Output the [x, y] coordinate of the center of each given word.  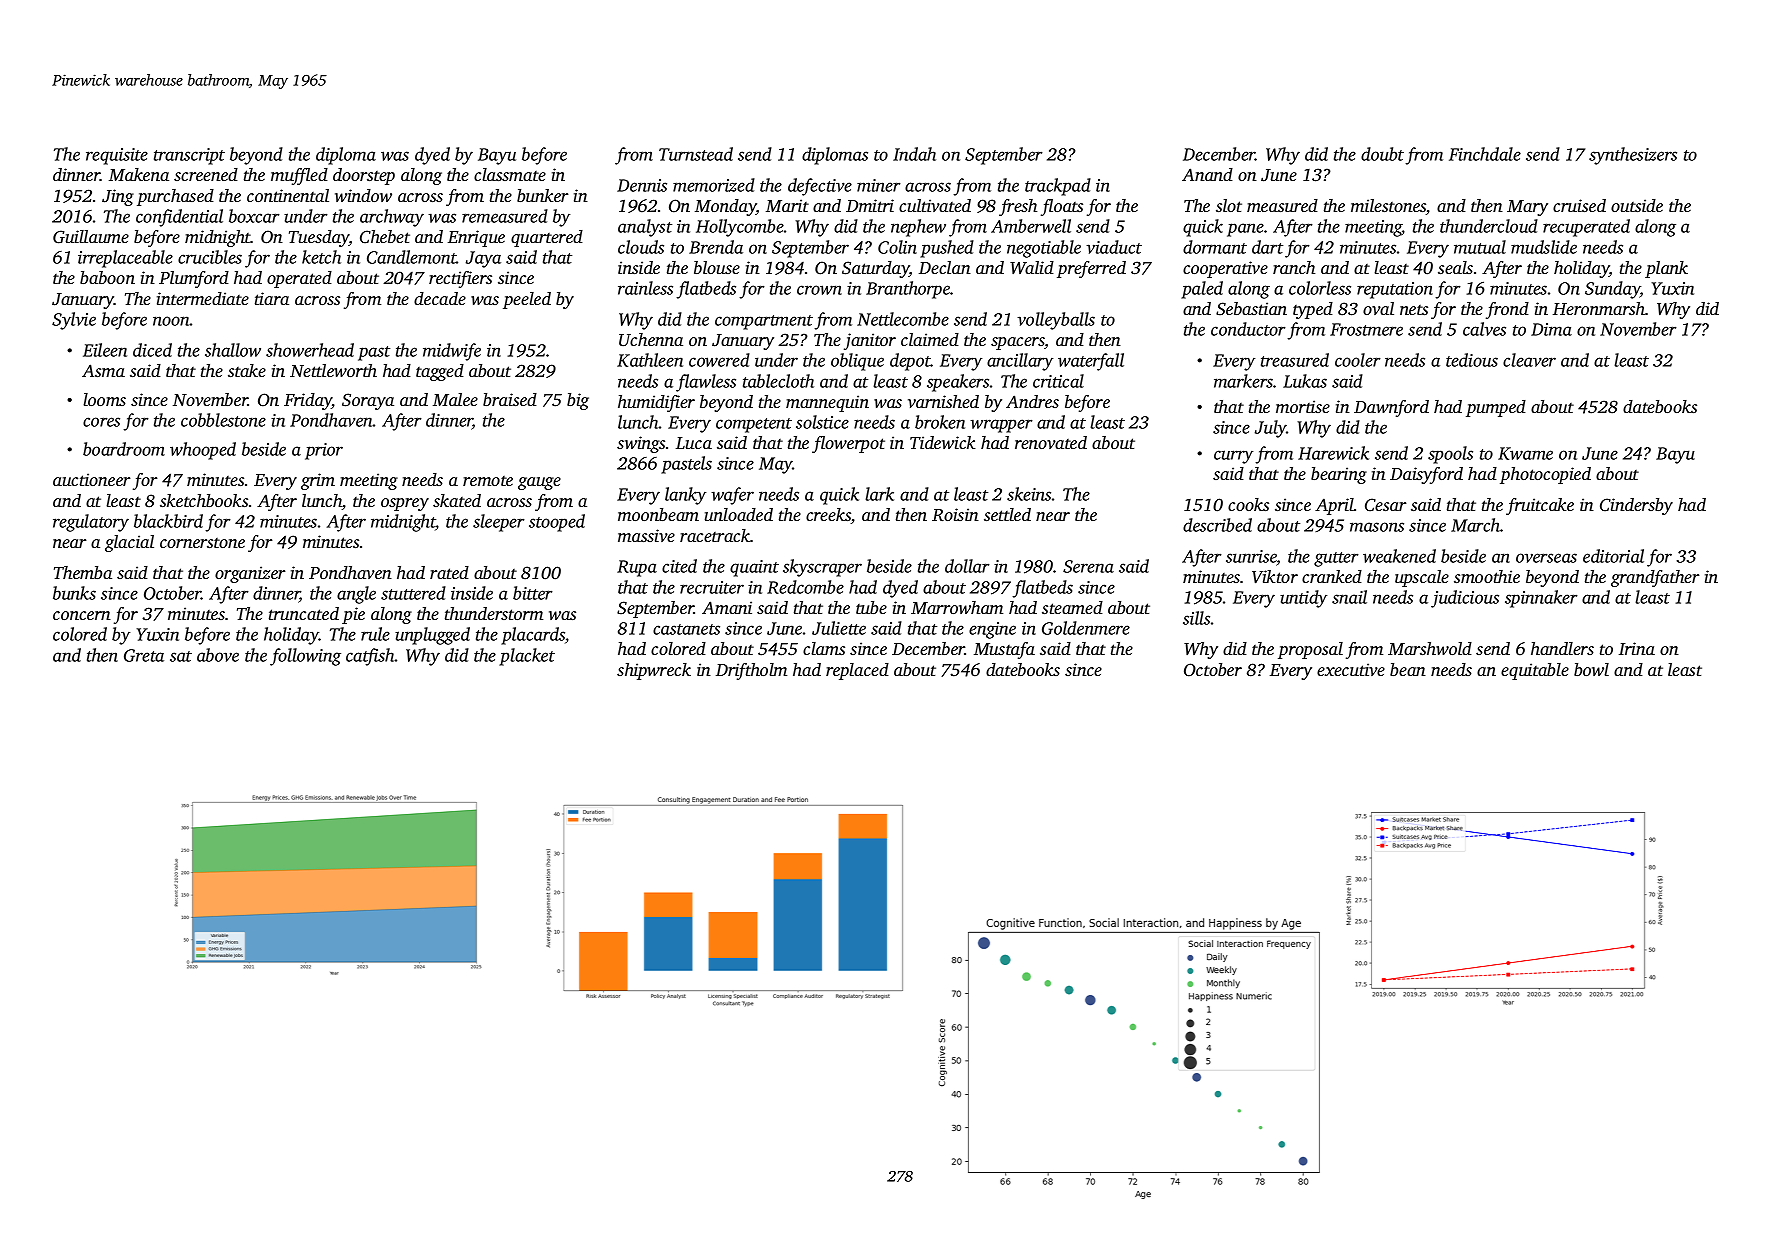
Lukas [1305, 381]
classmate [510, 174]
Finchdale [1485, 154]
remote [488, 481]
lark [879, 494]
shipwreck [654, 671]
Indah [914, 154]
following [305, 657]
